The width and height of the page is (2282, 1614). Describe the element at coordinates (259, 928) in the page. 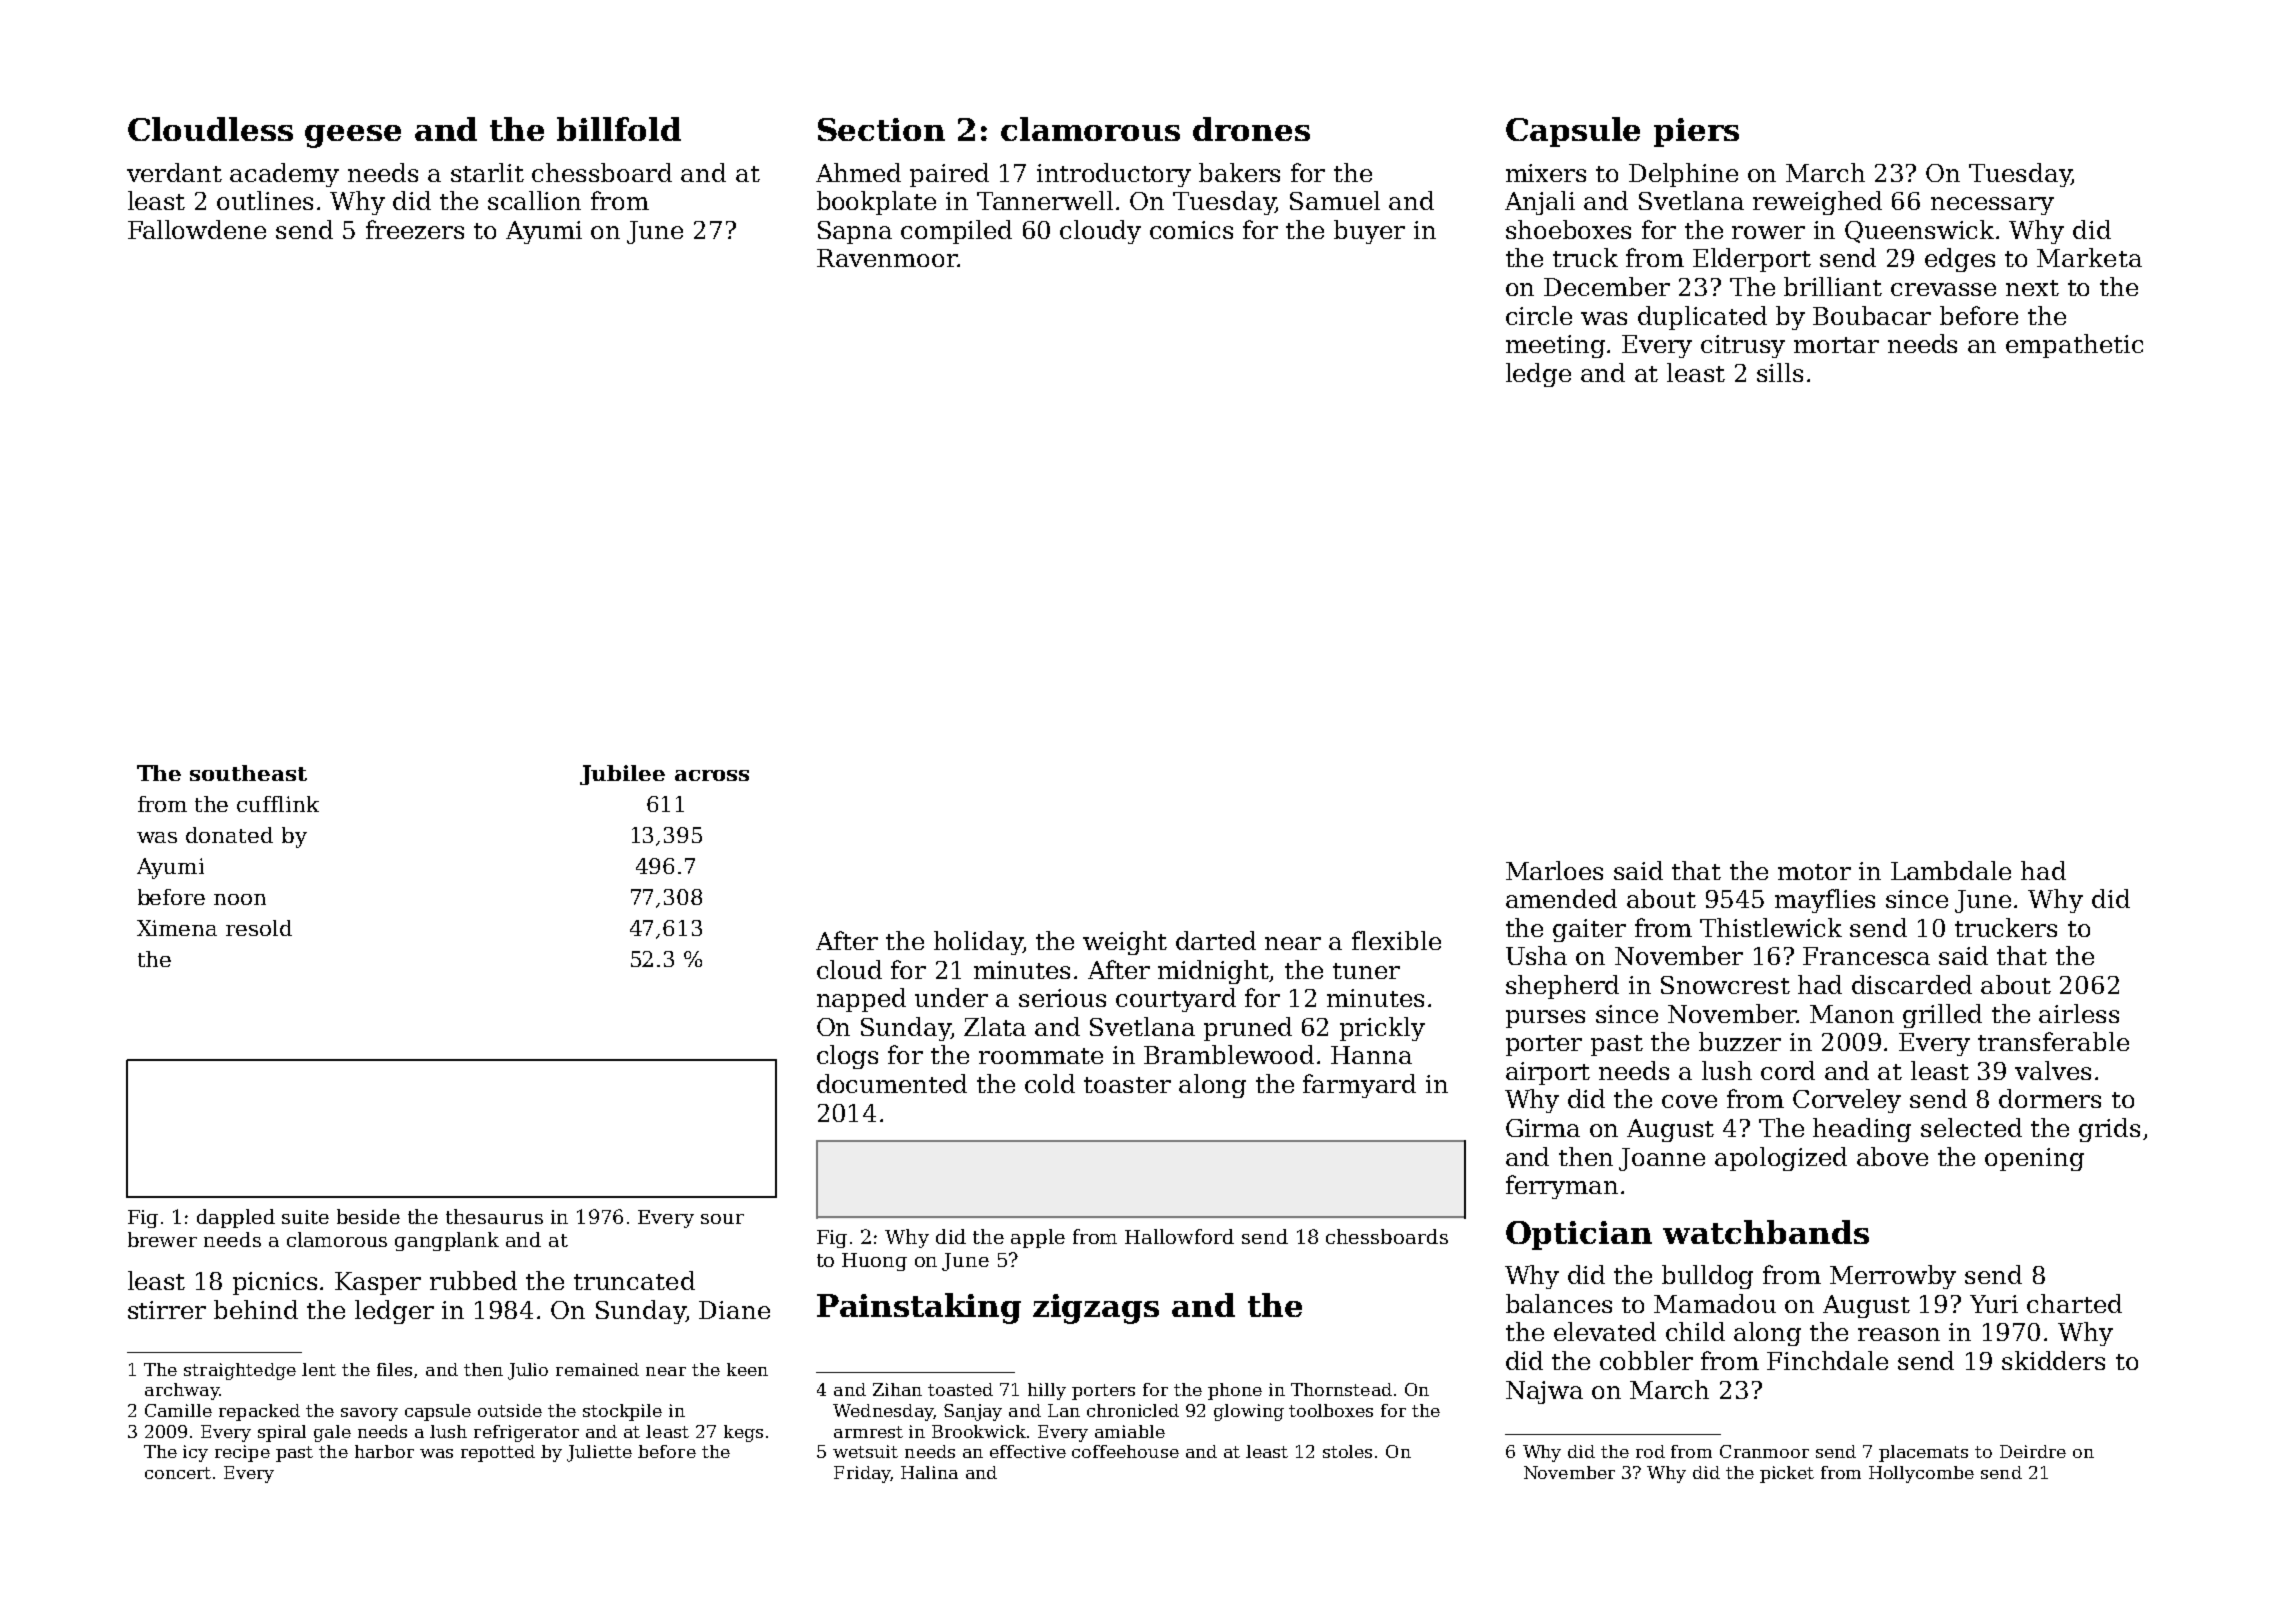

I see `resold` at that location.
